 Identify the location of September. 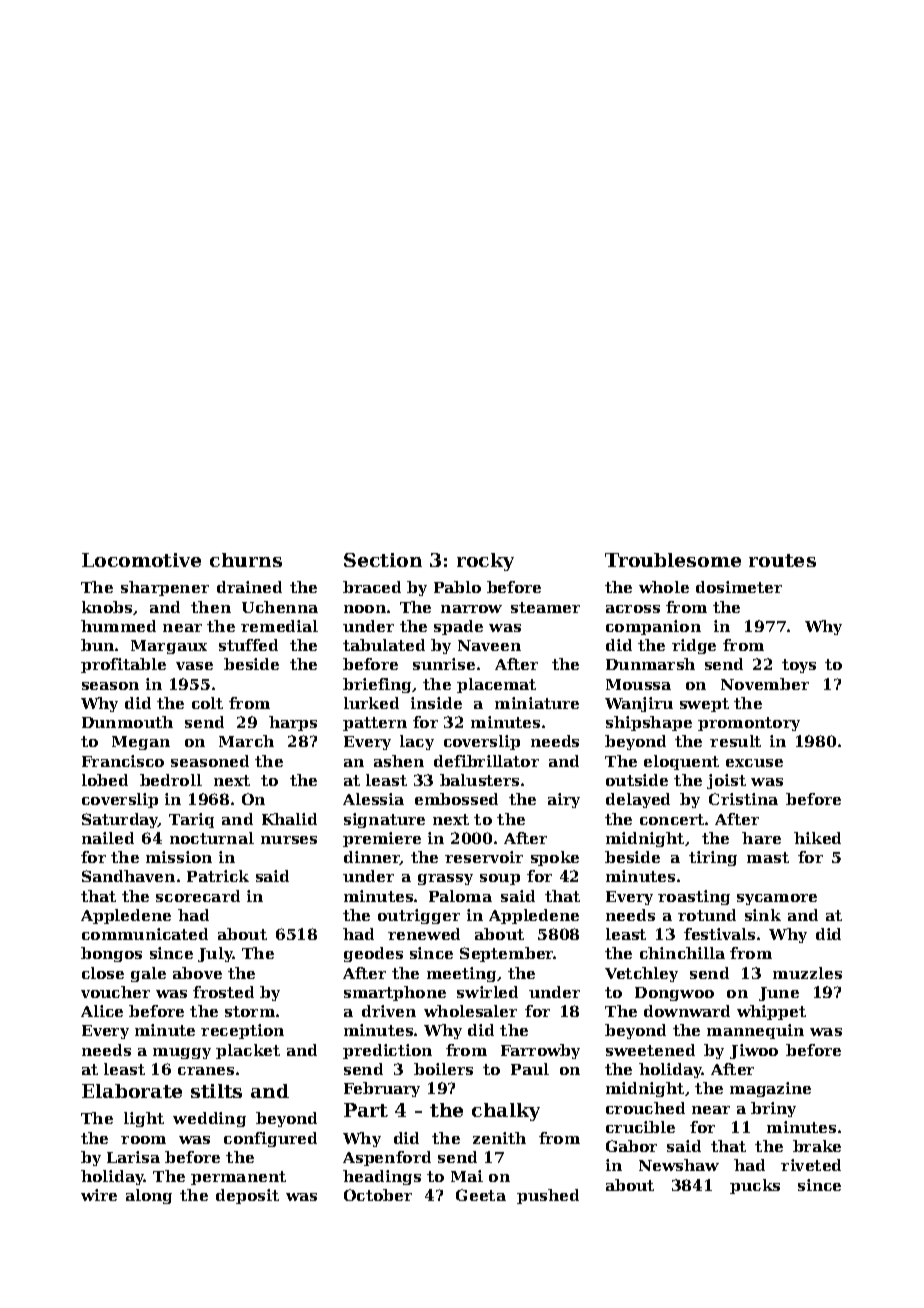
(507, 954).
